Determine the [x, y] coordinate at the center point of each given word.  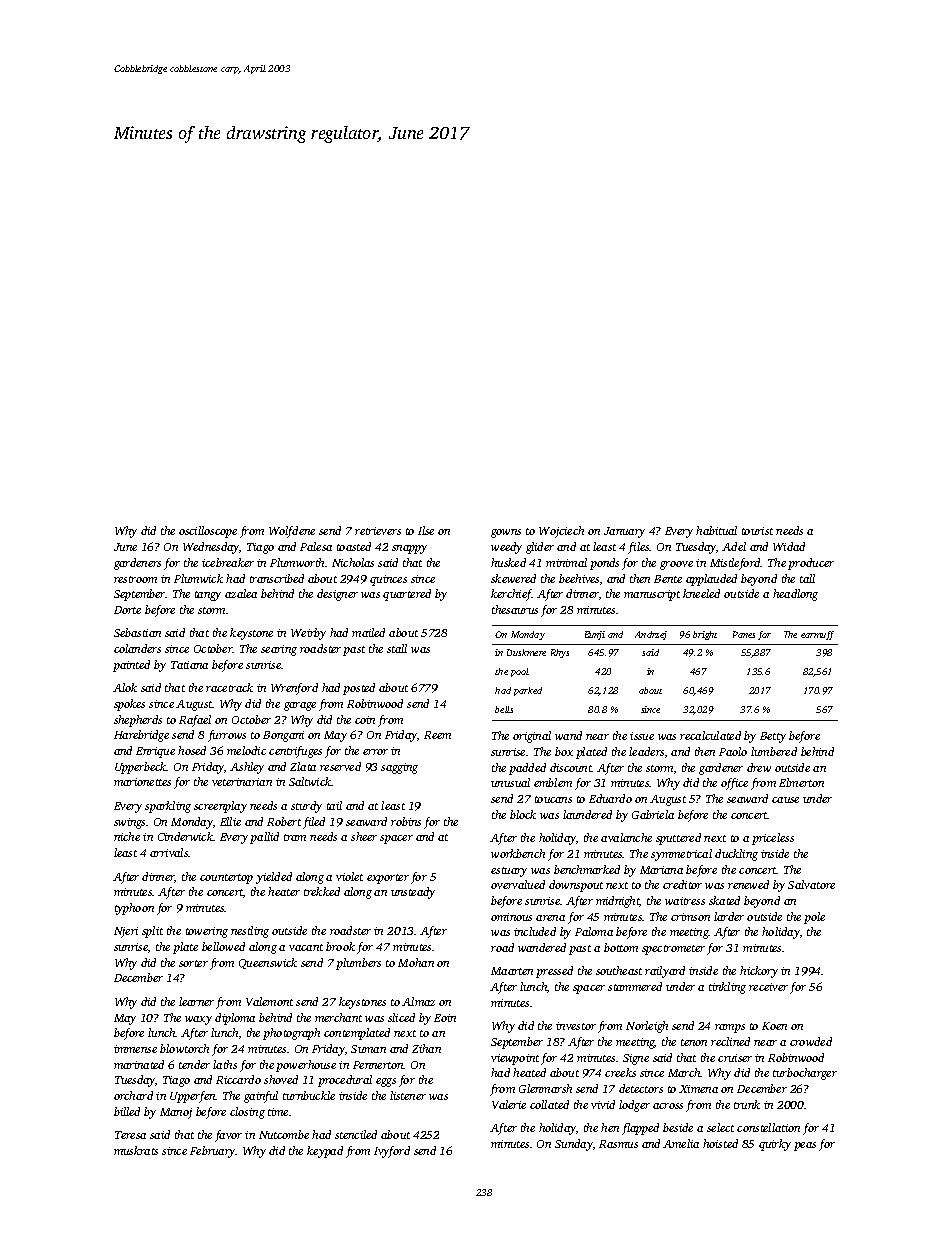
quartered [407, 595]
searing [279, 650]
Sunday [574, 1145]
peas [805, 1146]
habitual [716, 530]
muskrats [136, 1150]
